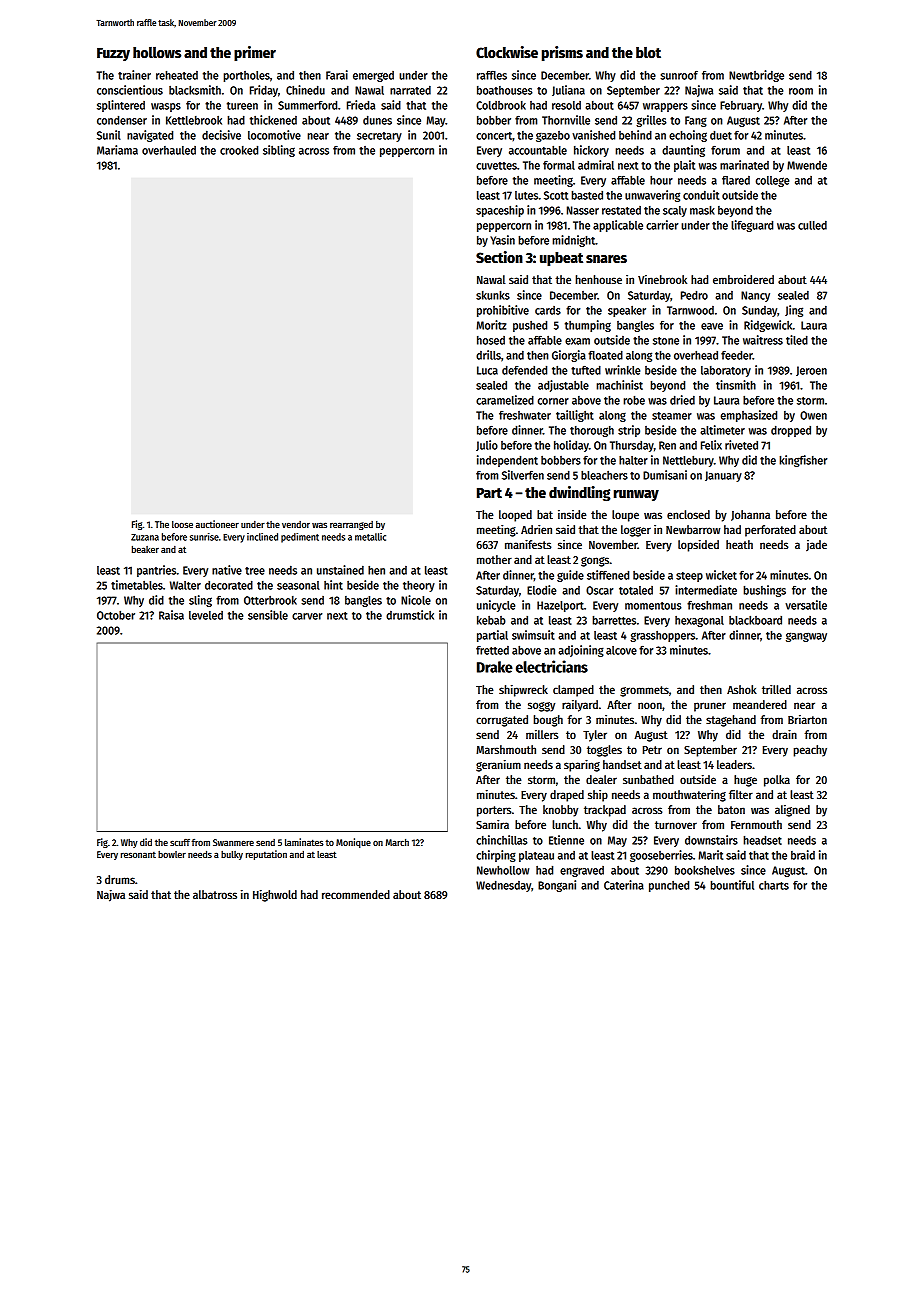 This document has width=924, height=1308. Describe the element at coordinates (507, 52) in the document. I see `Clockwise` at that location.
